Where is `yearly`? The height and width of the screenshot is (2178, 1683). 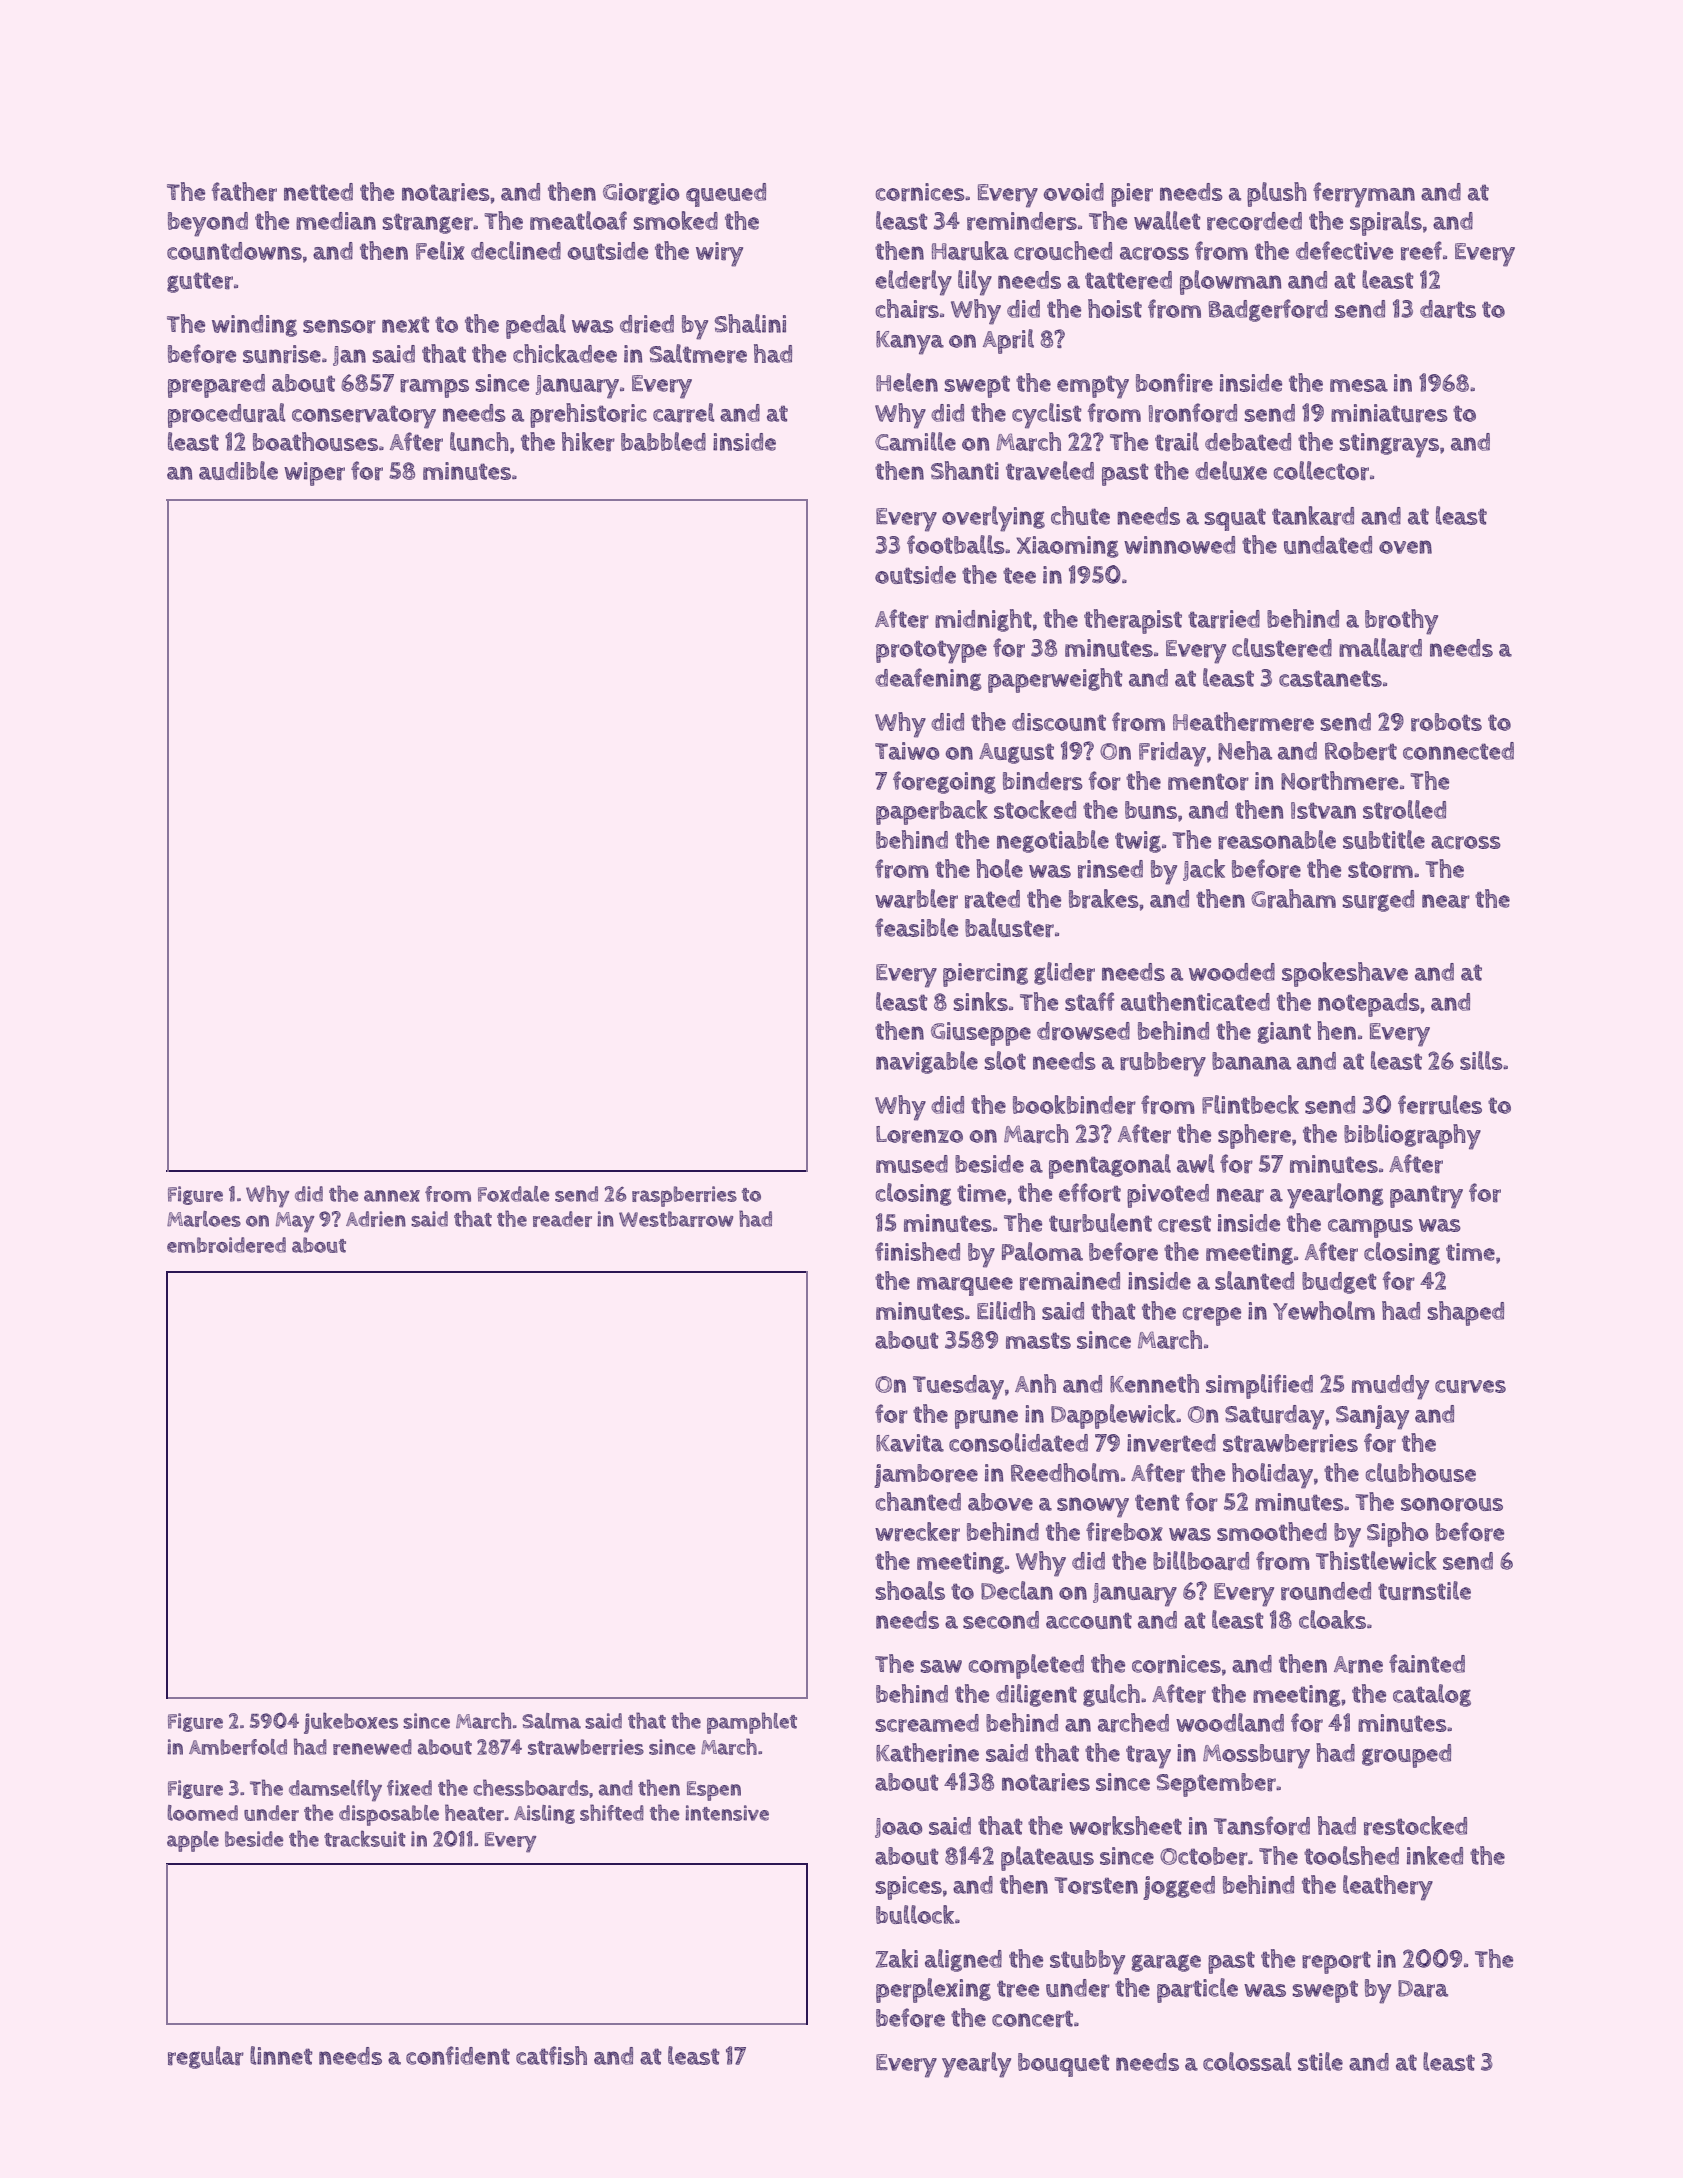
yearly is located at coordinates (976, 2065).
